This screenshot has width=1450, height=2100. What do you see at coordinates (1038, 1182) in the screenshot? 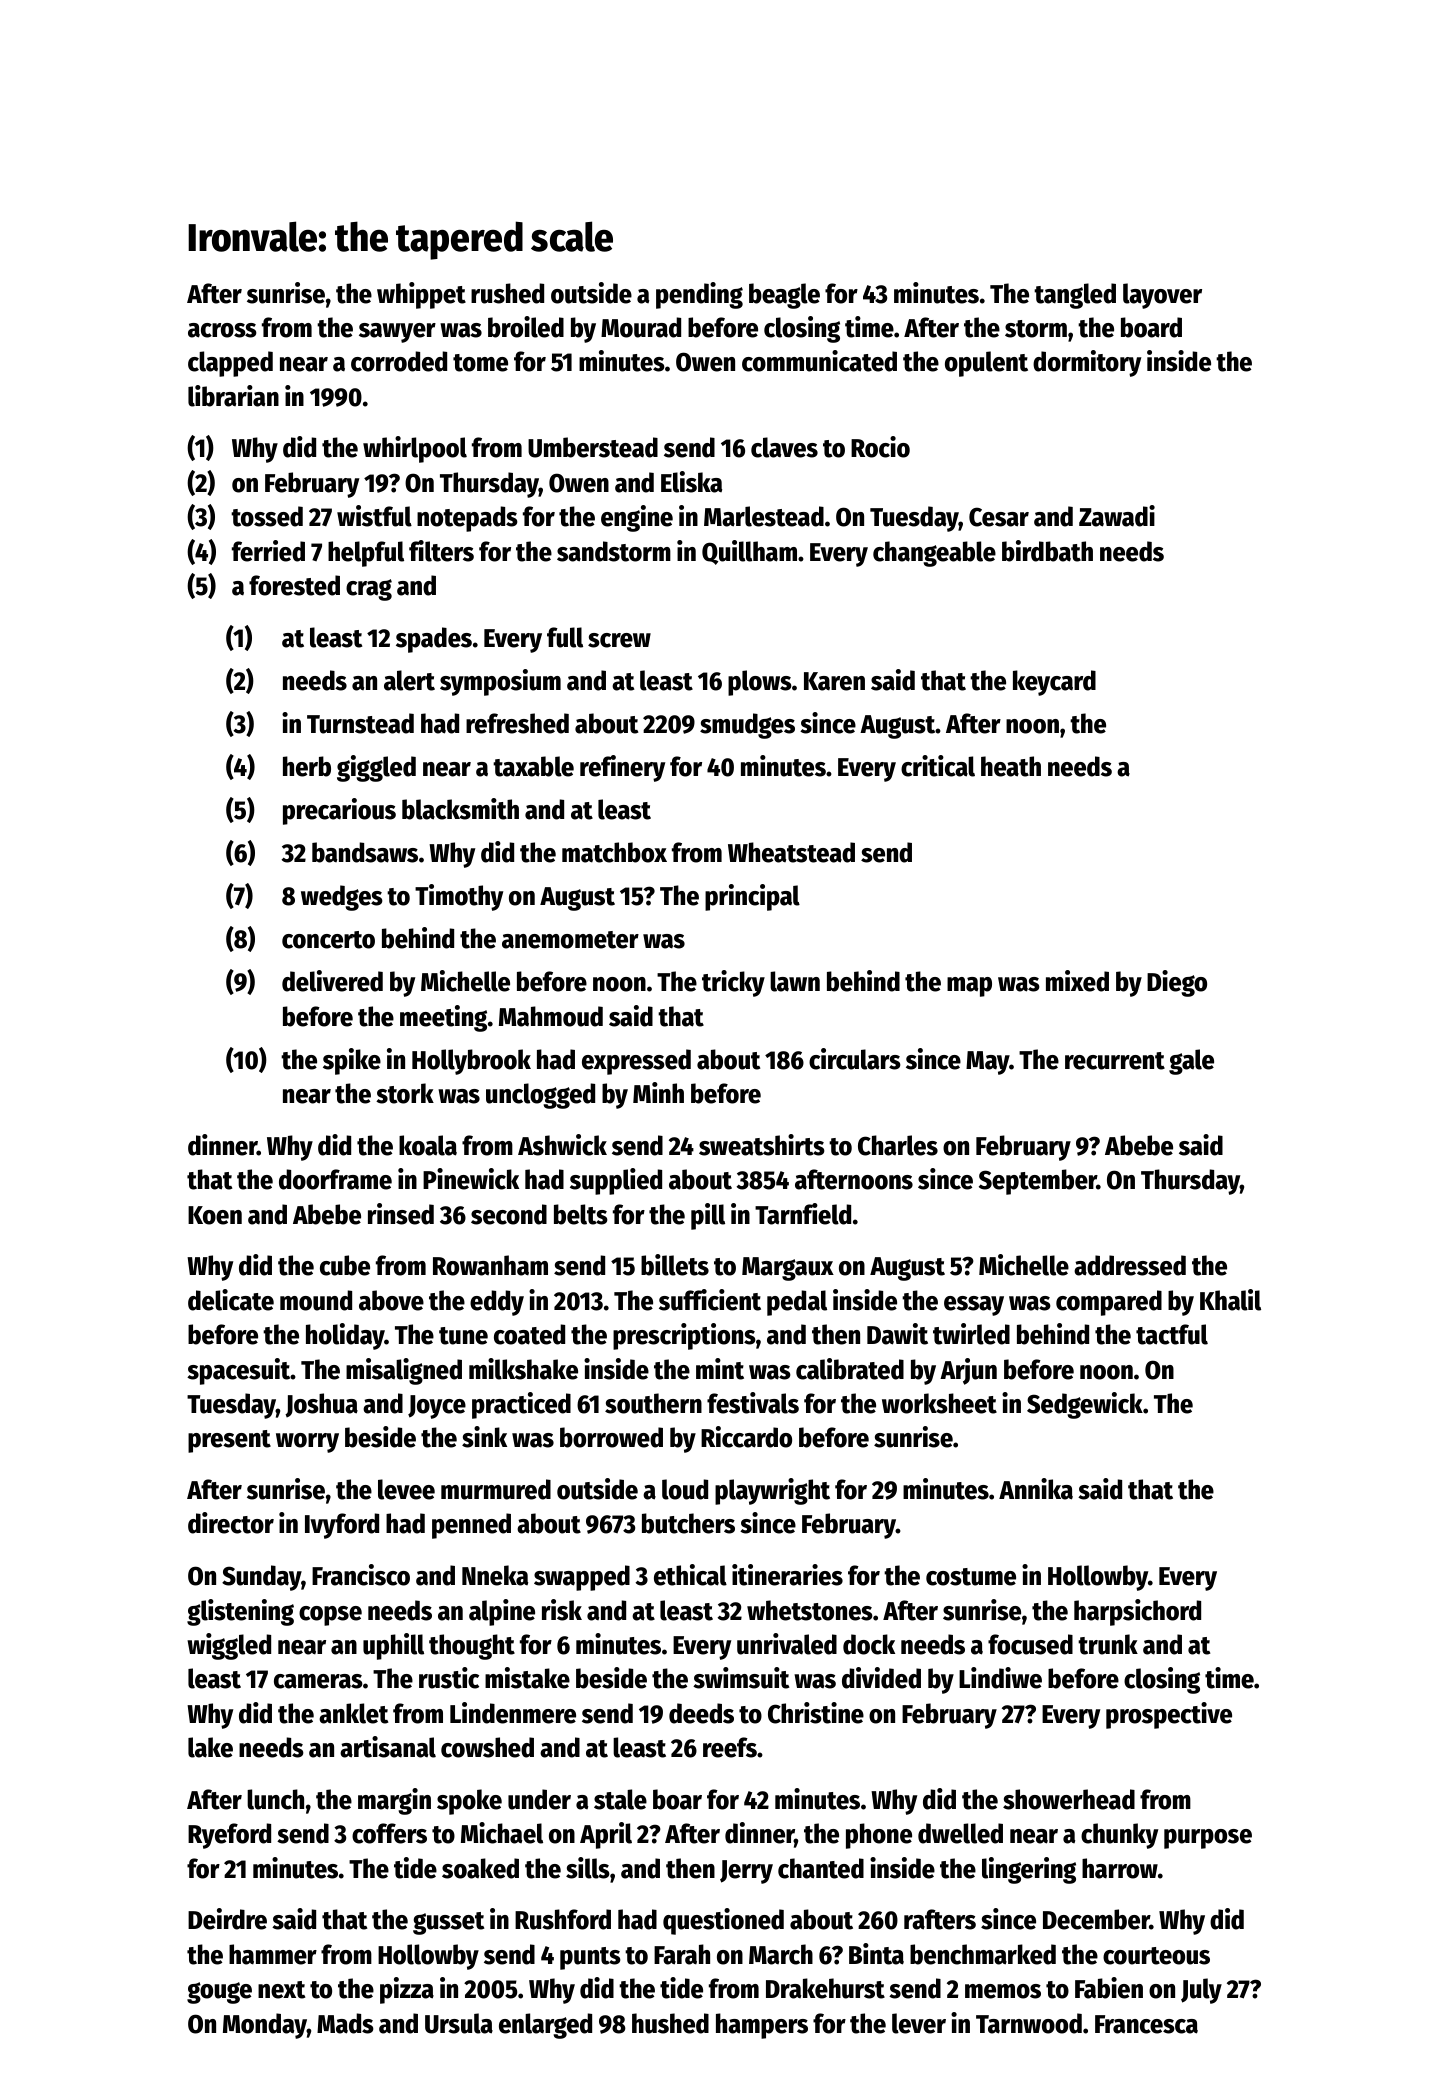
I see `September` at bounding box center [1038, 1182].
